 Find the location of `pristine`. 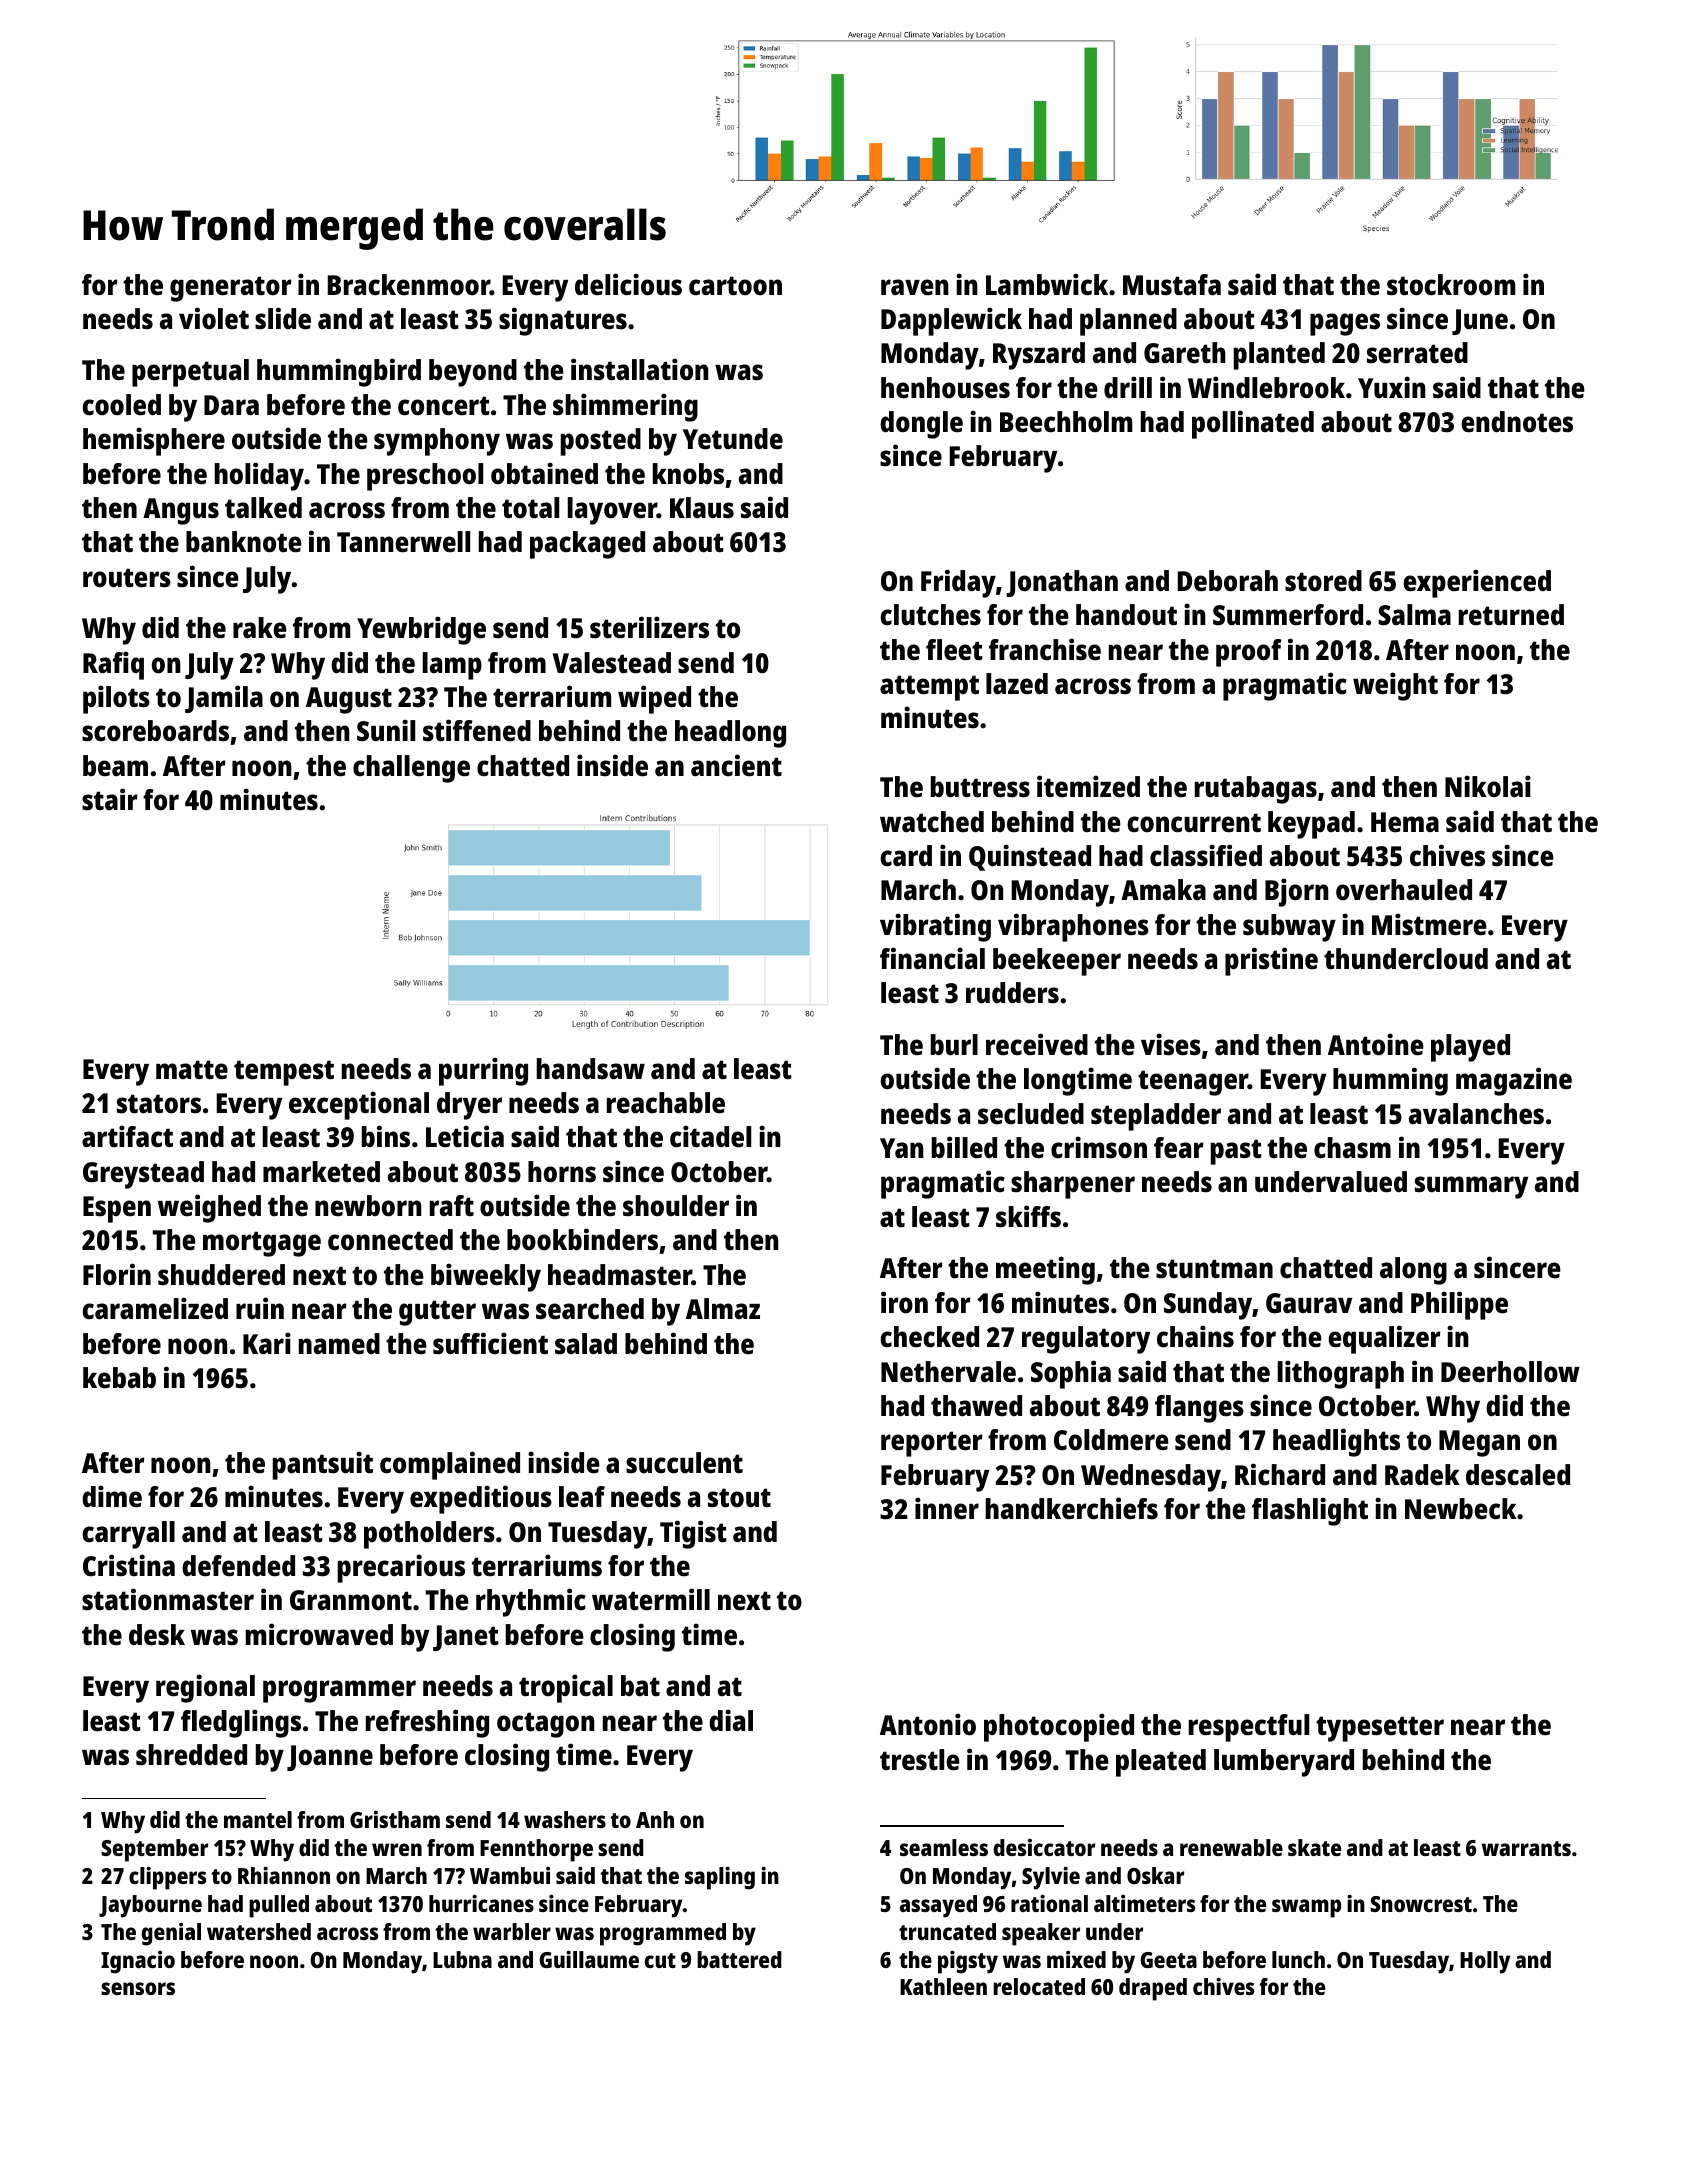

pristine is located at coordinates (1271, 961).
